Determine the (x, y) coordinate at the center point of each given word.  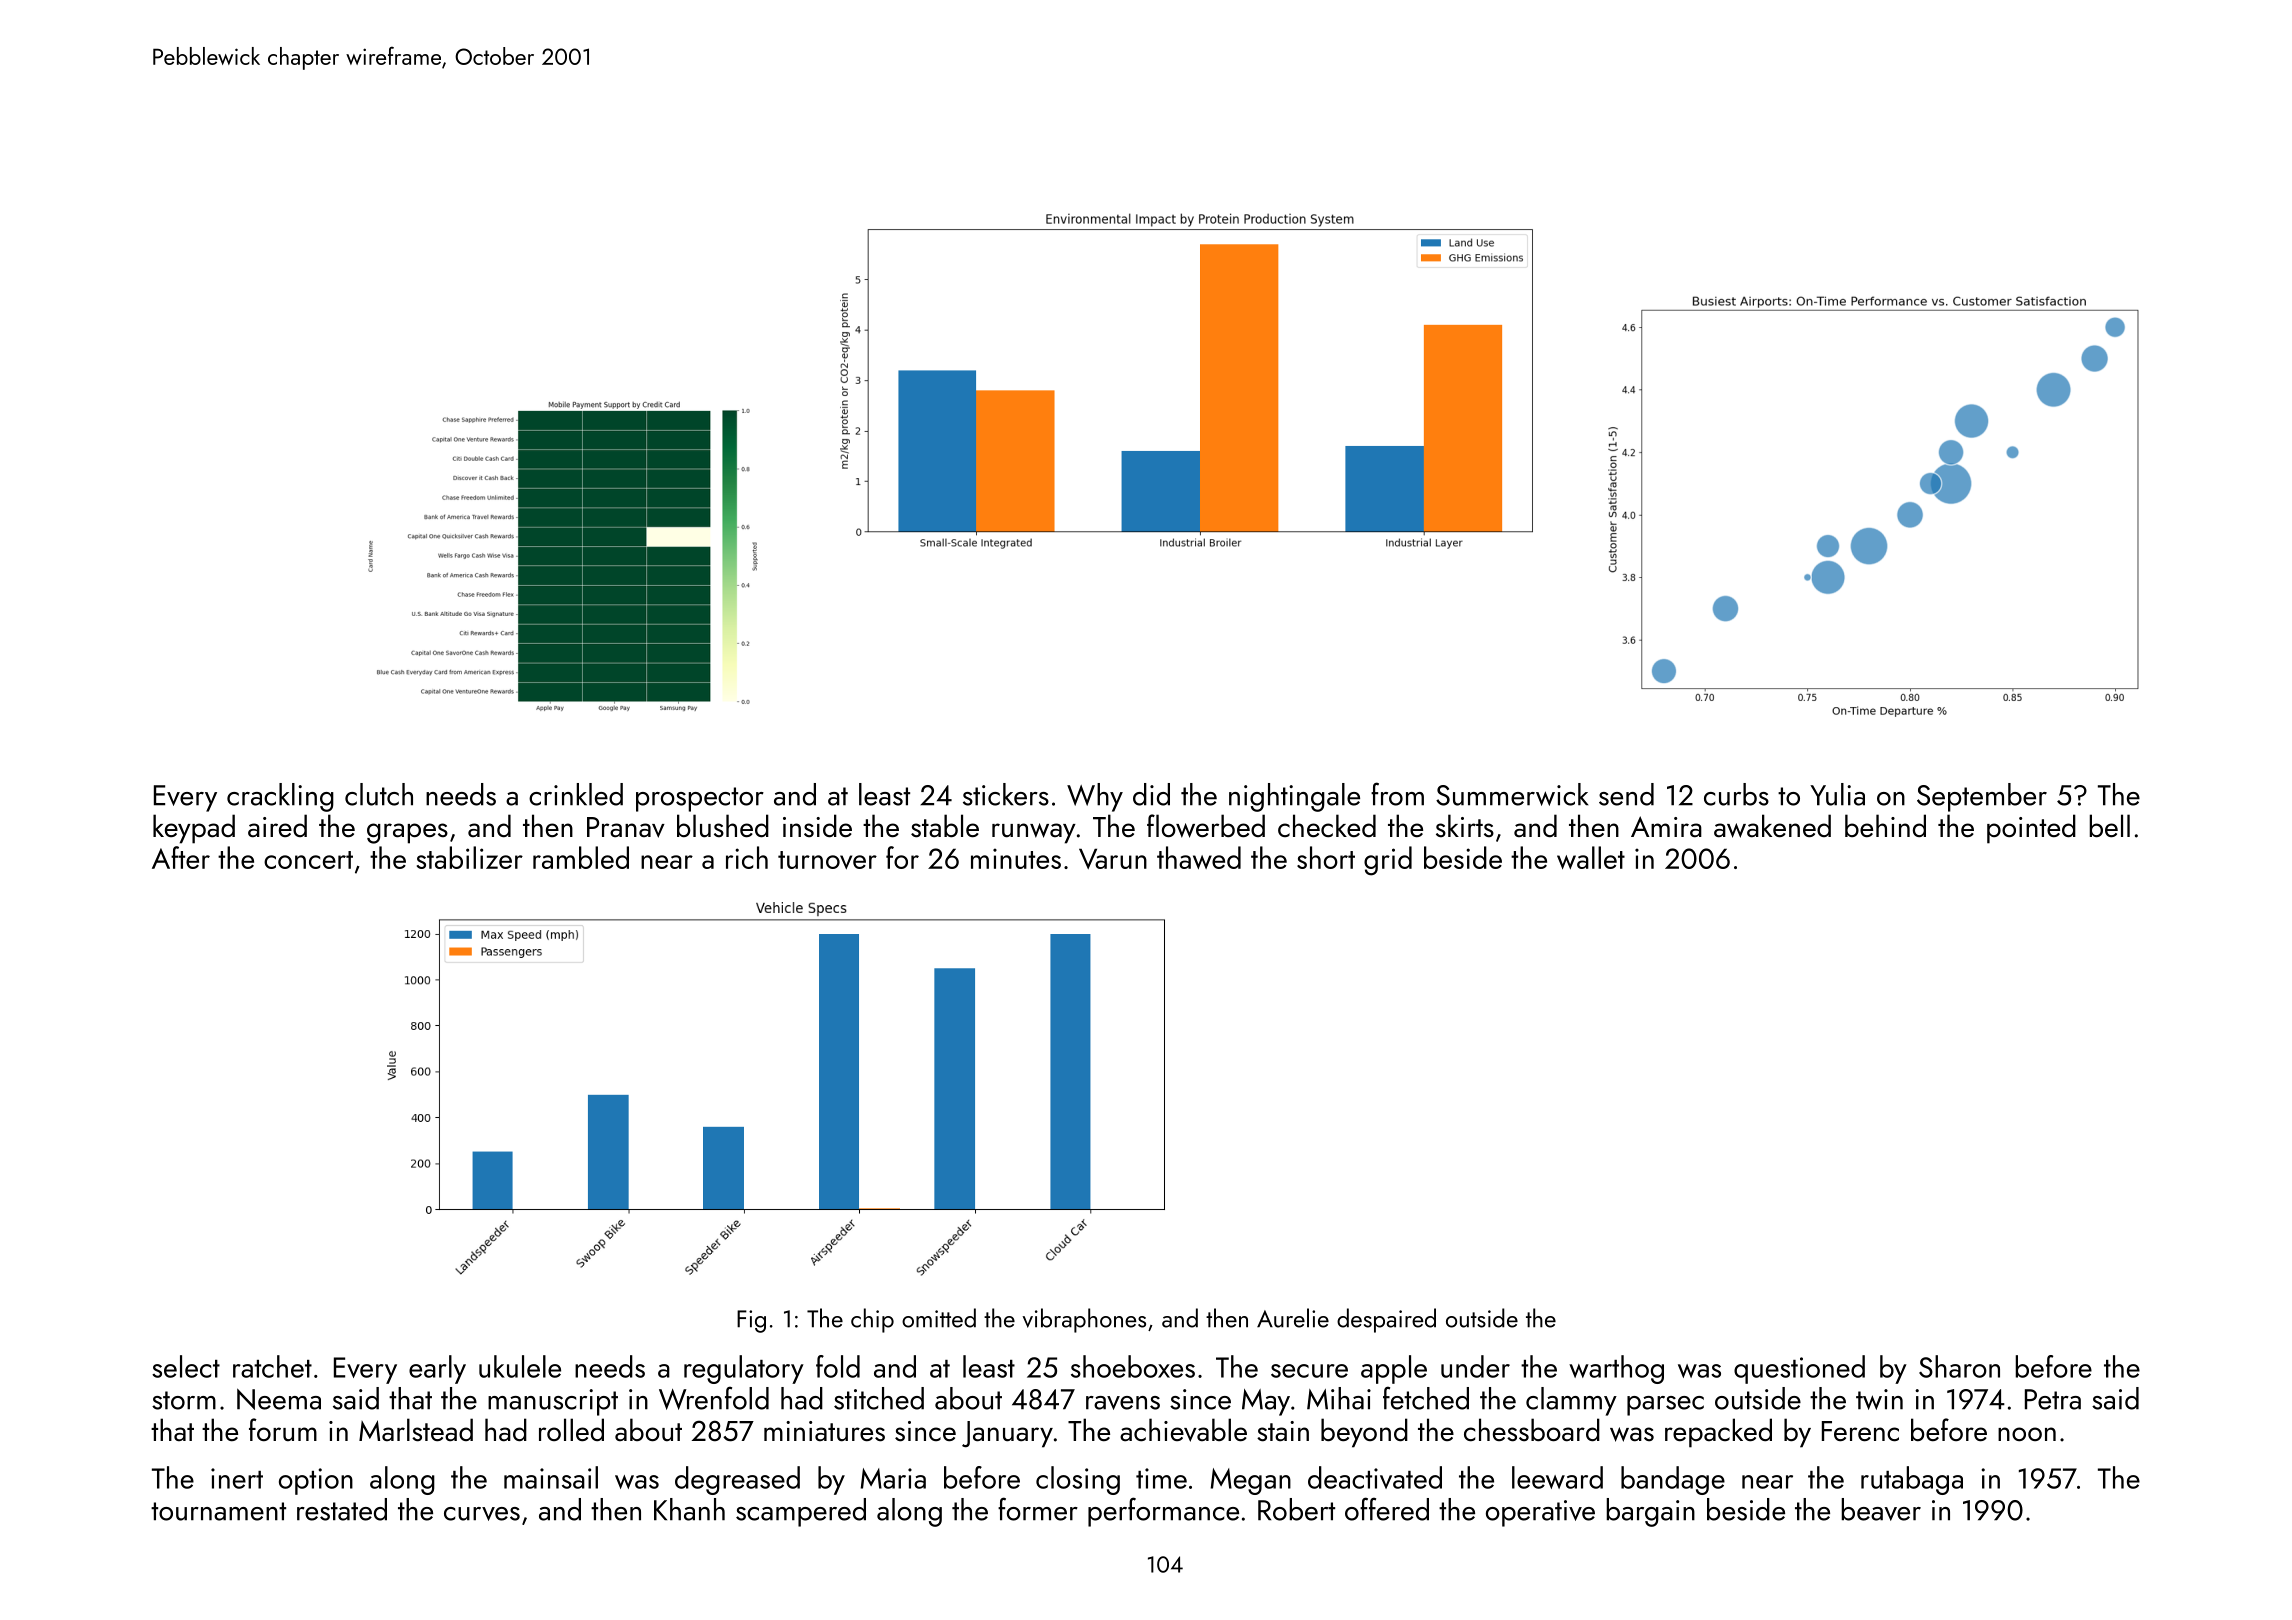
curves (482, 1514)
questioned (1799, 1369)
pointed (2031, 829)
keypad (194, 829)
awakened (1772, 826)
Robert (1296, 1509)
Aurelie (1293, 1318)
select (186, 1366)
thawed (1199, 857)
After (181, 857)
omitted (939, 1318)
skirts (1465, 825)
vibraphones (1084, 1320)
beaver (1881, 1509)
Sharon (1959, 1366)
